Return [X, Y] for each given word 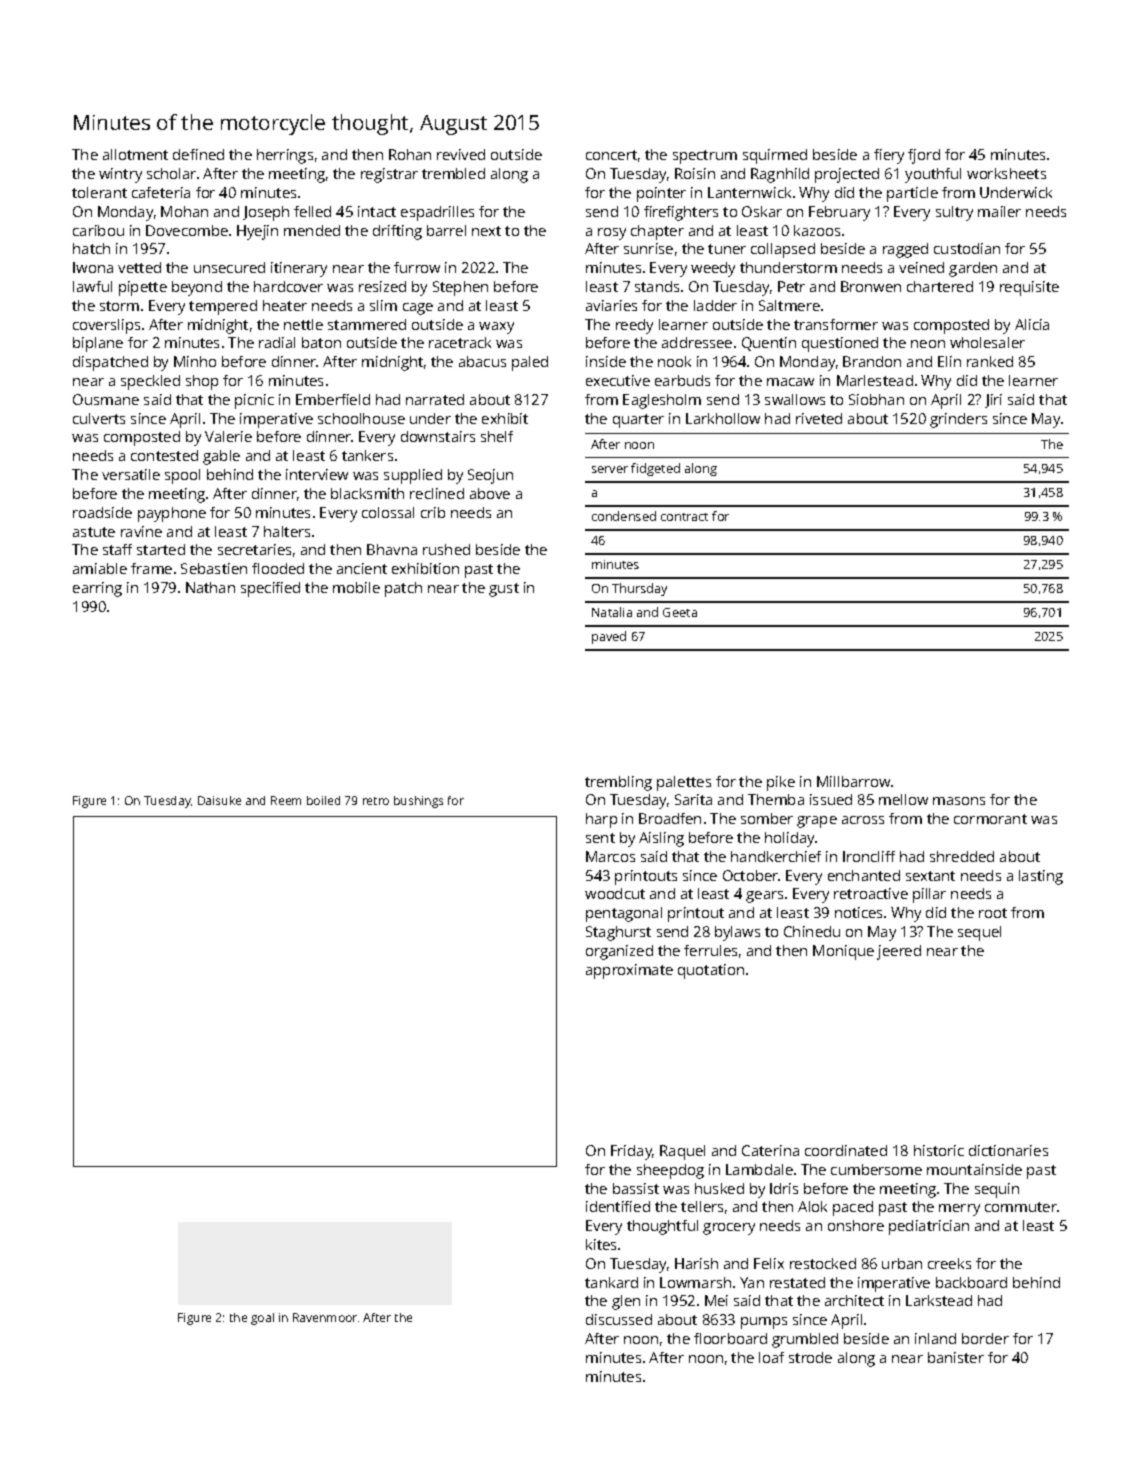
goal [262, 1319]
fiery [889, 156]
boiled [323, 800]
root [993, 913]
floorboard [730, 1338]
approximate [629, 971]
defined [198, 154]
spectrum [705, 157]
